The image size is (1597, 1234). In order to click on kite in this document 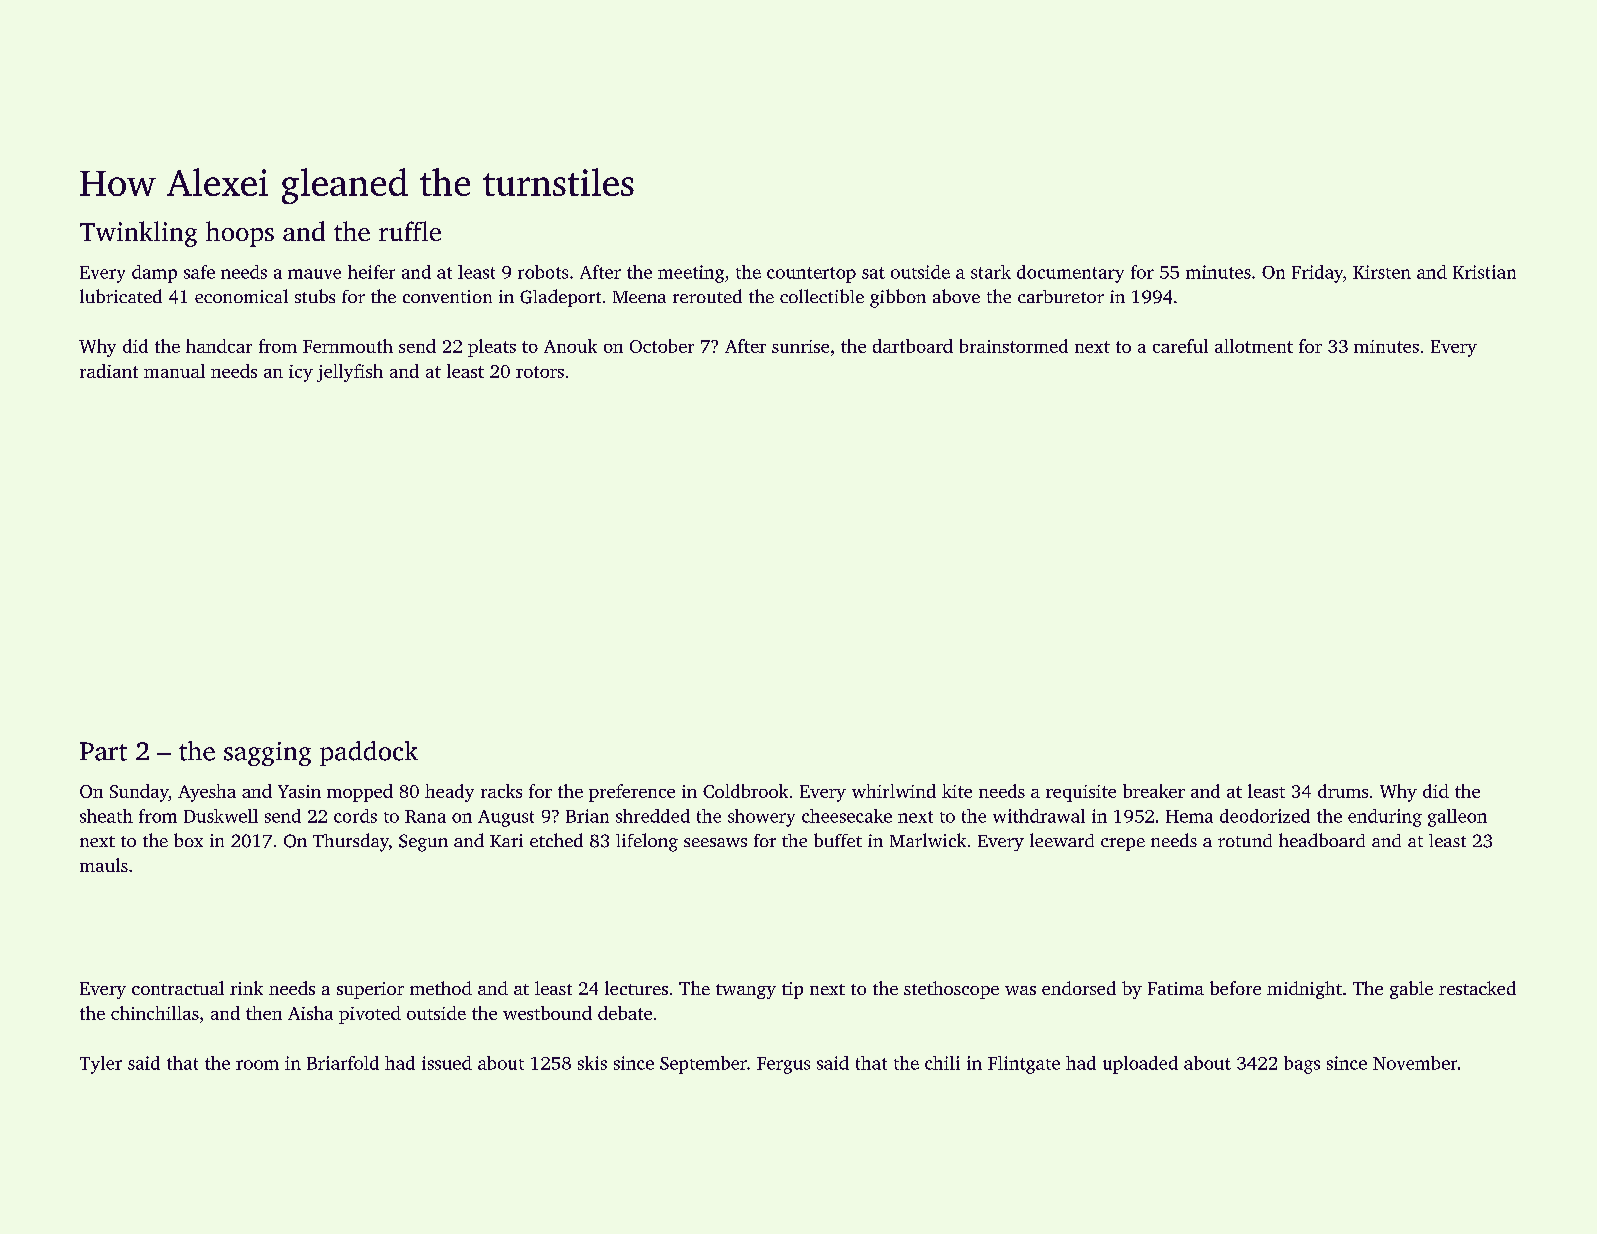, I will do `click(957, 791)`.
